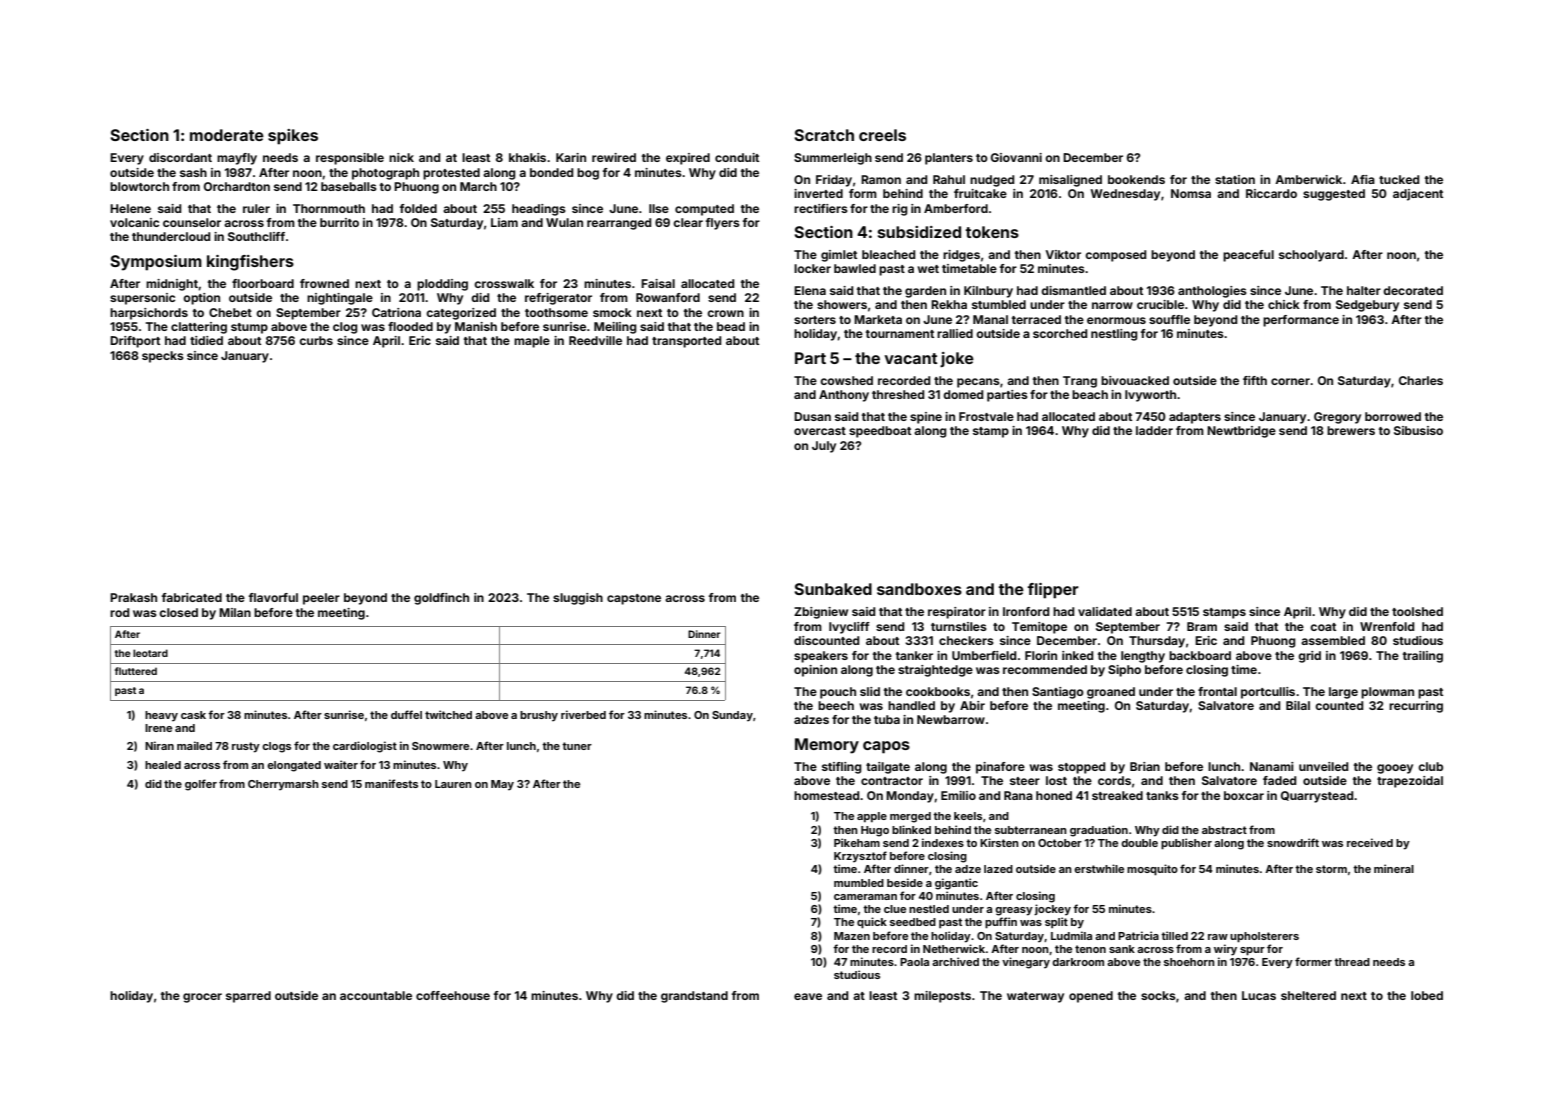 This image has height=1099, width=1554. I want to click on Scratch, so click(824, 135).
